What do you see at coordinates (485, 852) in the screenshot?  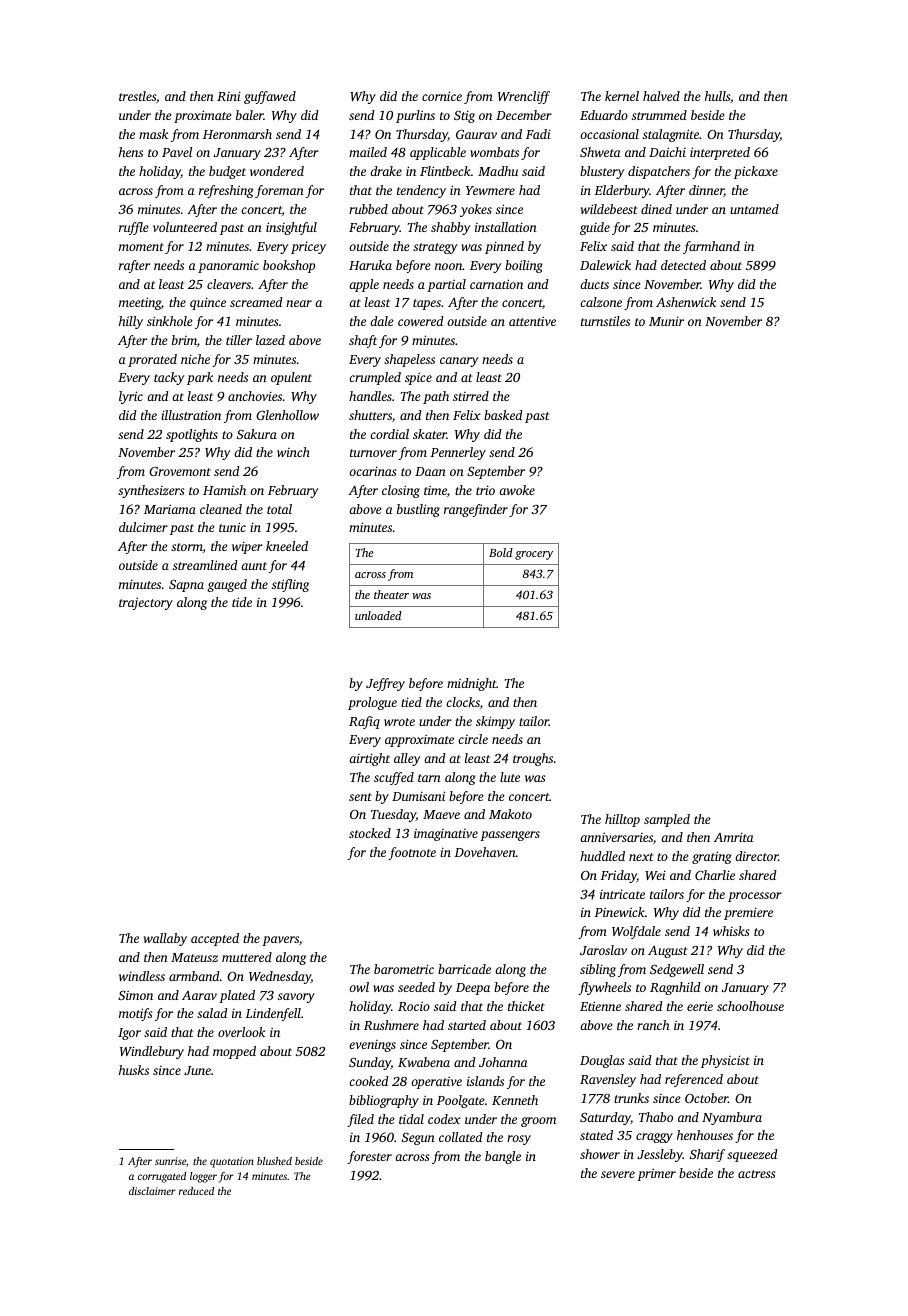 I see `Dovehaven` at bounding box center [485, 852].
